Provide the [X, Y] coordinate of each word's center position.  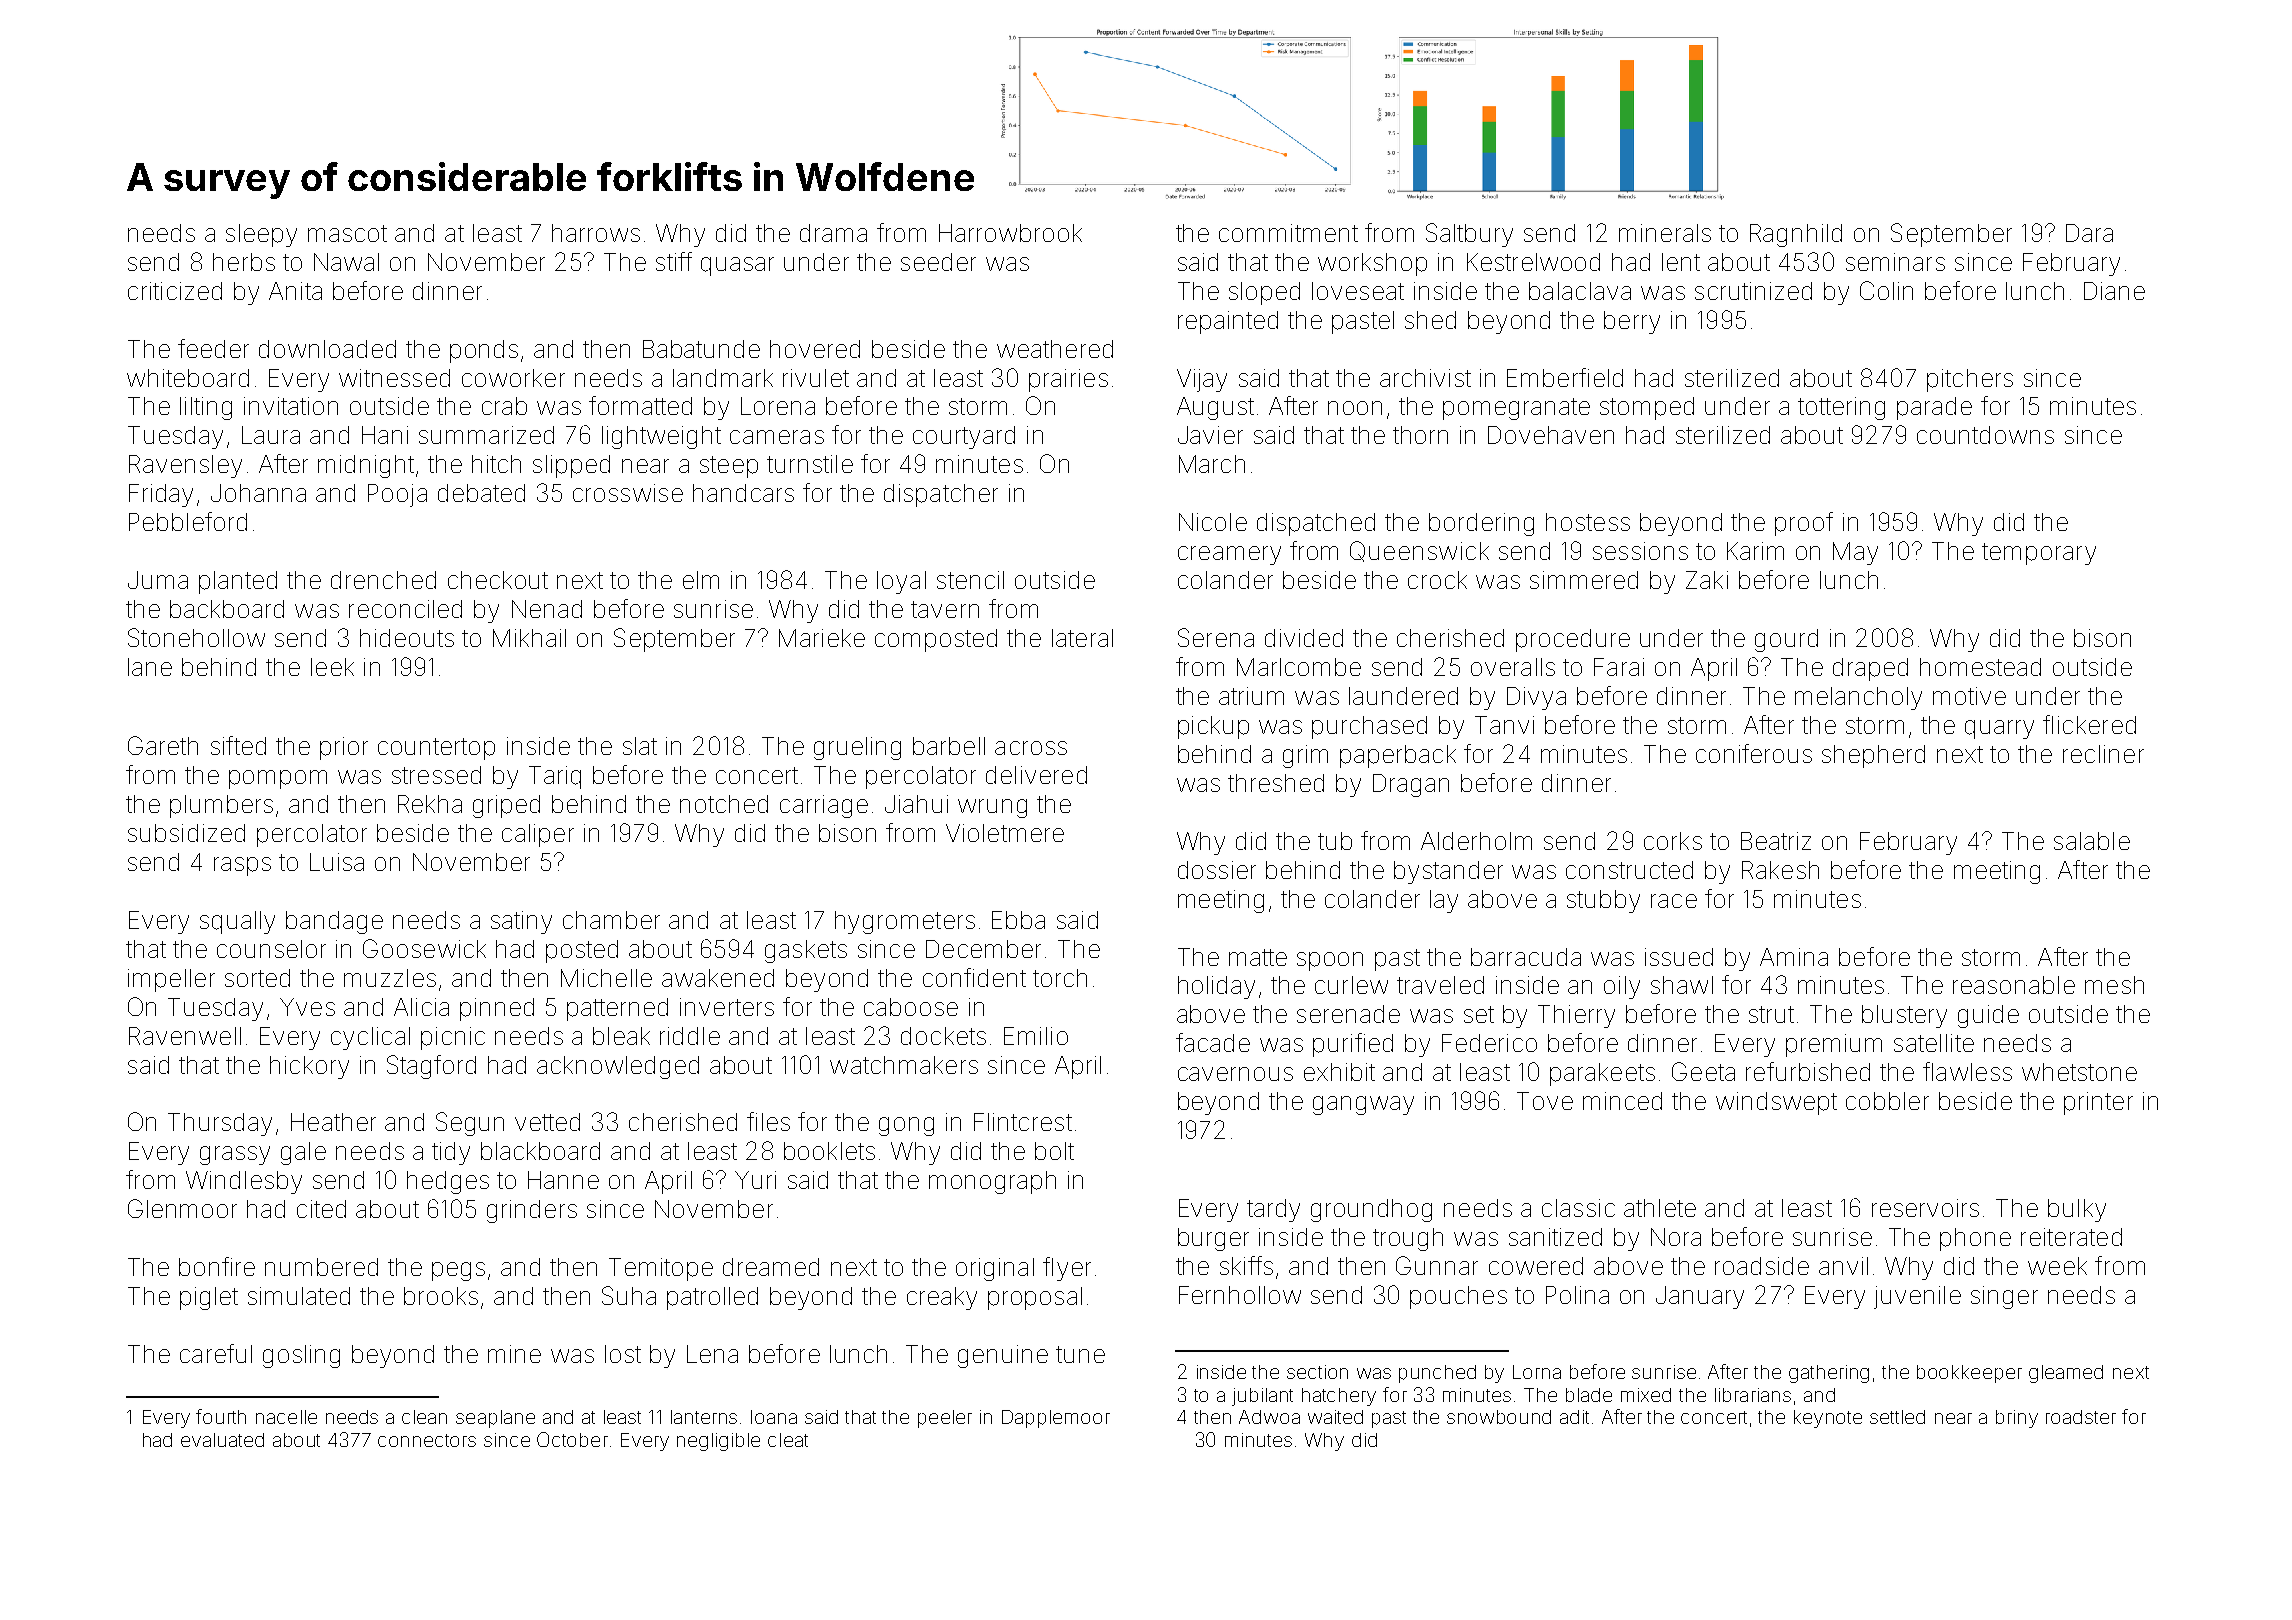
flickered [2089, 724]
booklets [829, 1151]
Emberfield [1565, 377]
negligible [718, 1442]
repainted [1228, 322]
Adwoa [1269, 1417]
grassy [235, 1155]
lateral [1082, 638]
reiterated [2071, 1237]
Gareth [163, 745]
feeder [213, 348]
